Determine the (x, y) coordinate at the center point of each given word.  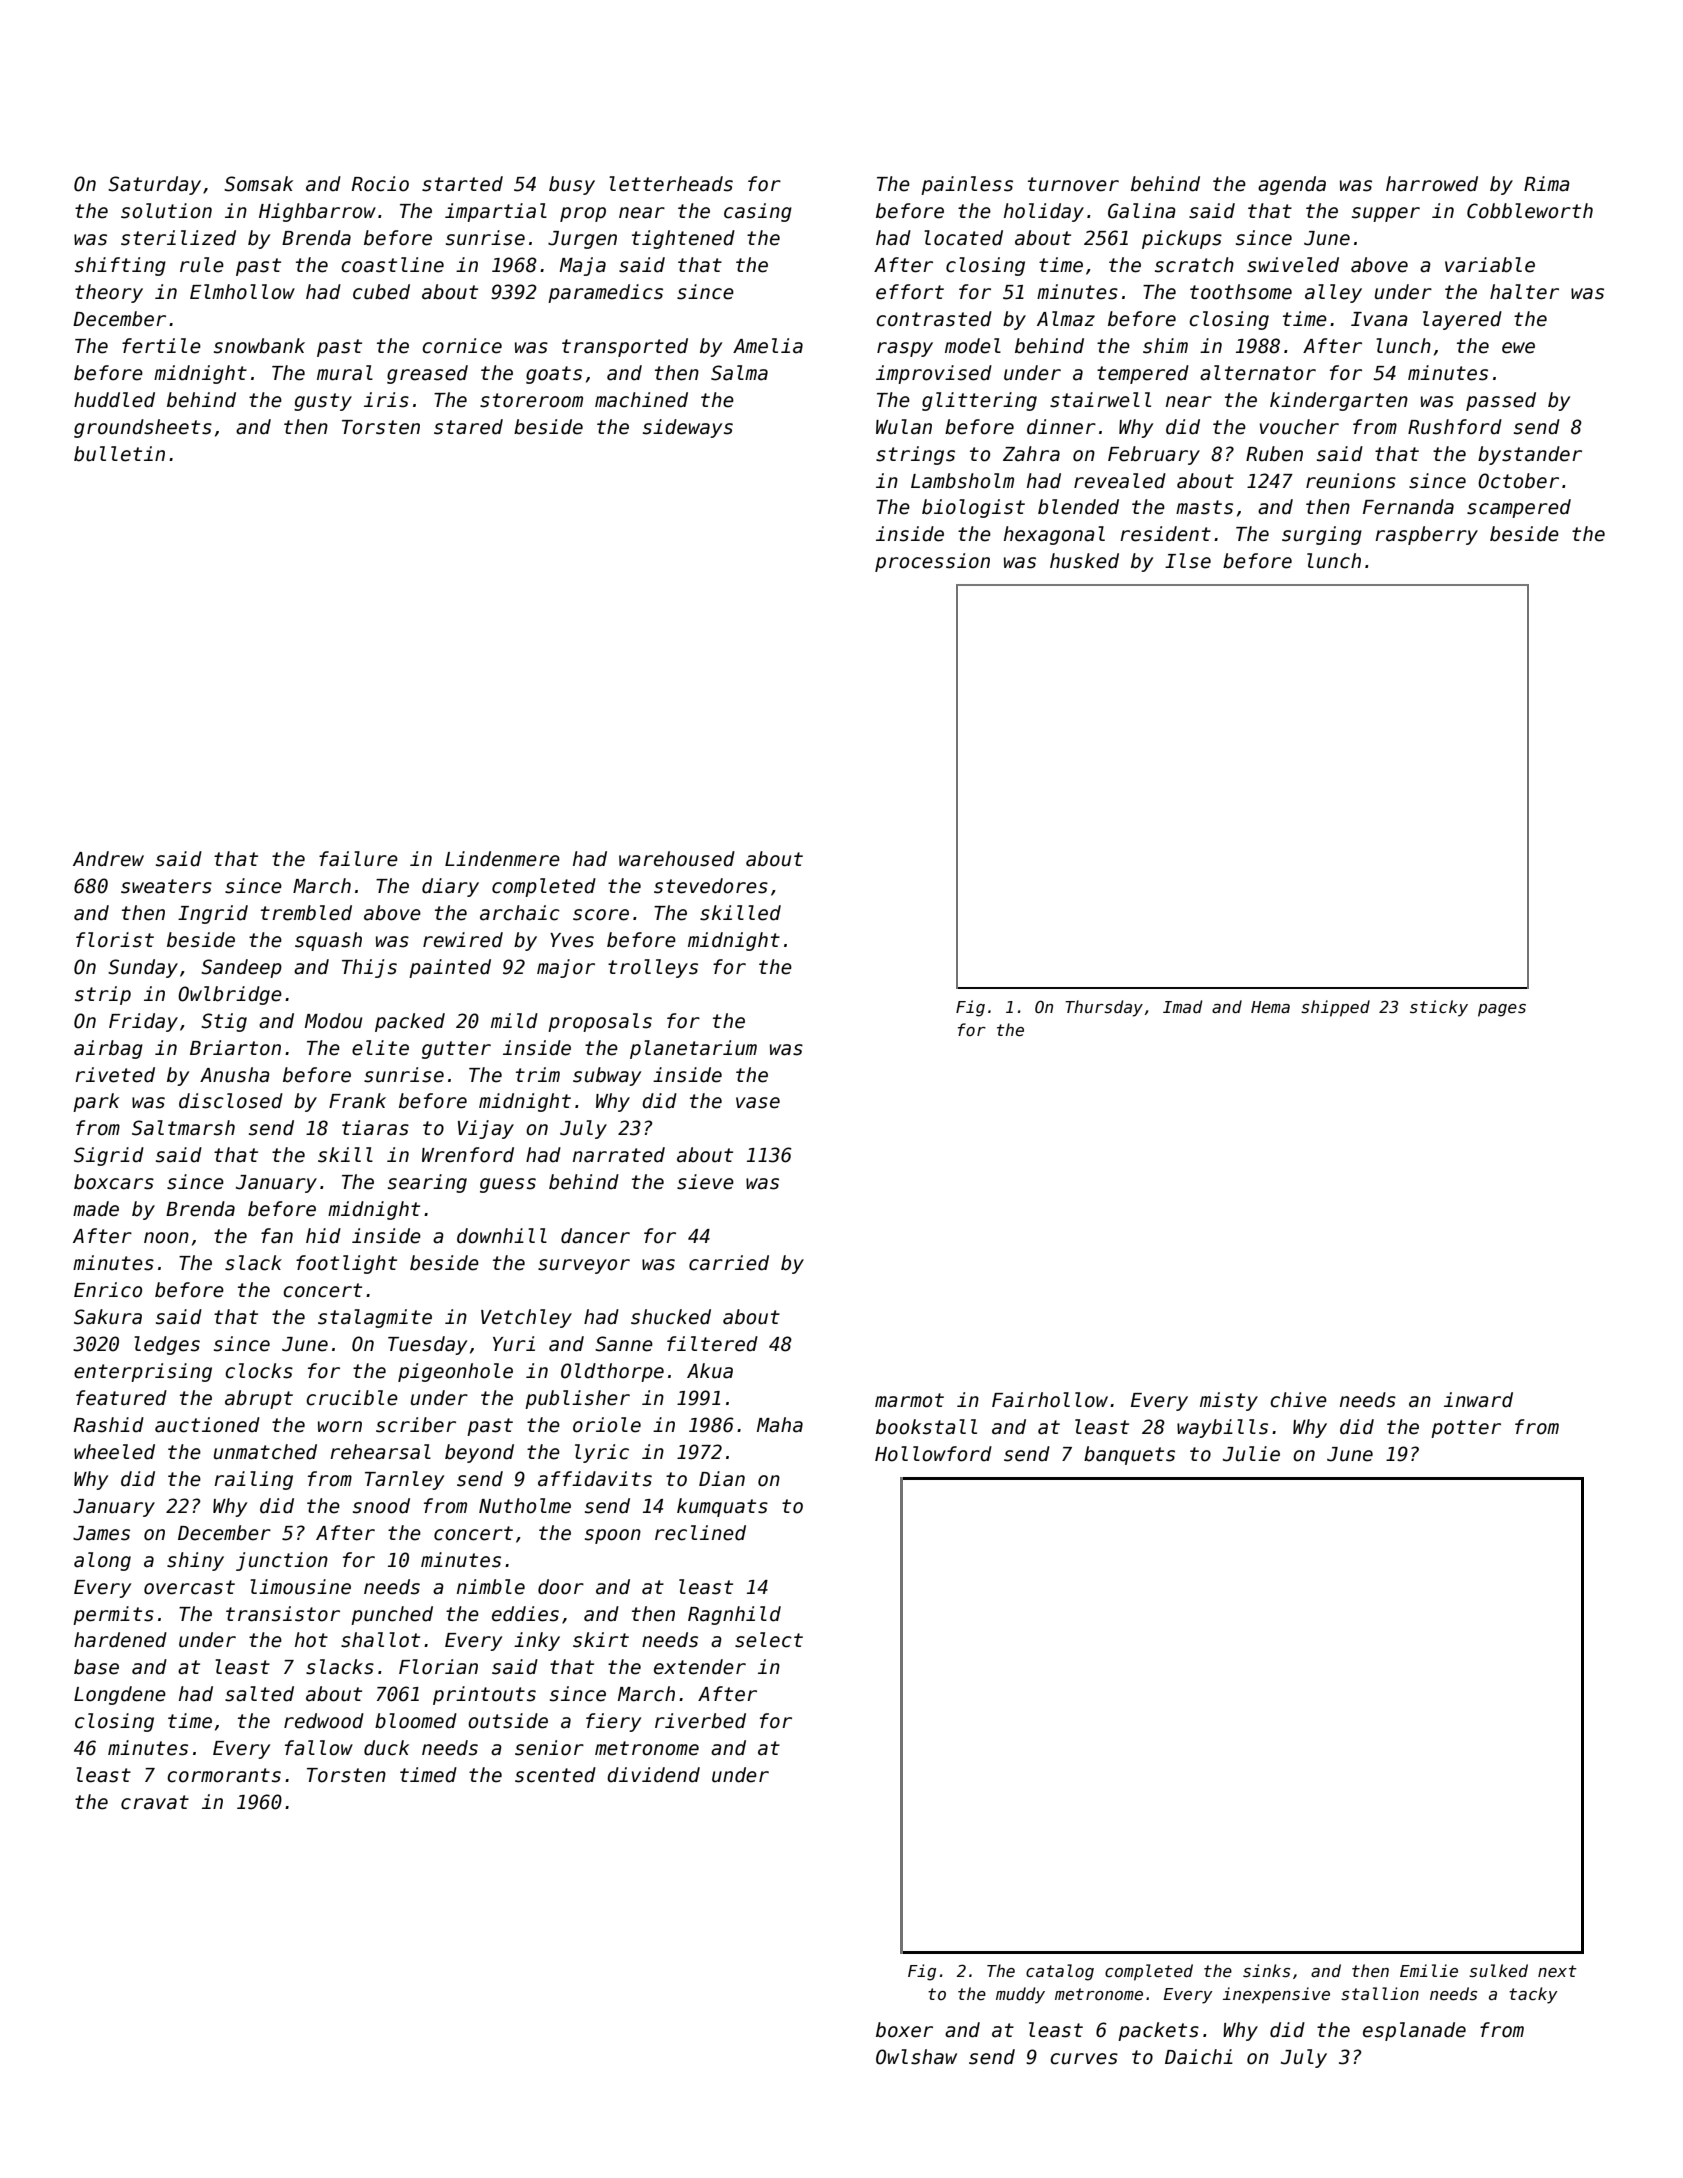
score (601, 915)
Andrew (108, 859)
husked (1084, 561)
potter (1466, 1429)
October (1518, 481)
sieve (705, 1182)
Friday (143, 1022)
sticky (1439, 1008)
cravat (155, 1802)
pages (1502, 1010)
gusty (323, 402)
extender (700, 1667)
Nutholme (525, 1506)
